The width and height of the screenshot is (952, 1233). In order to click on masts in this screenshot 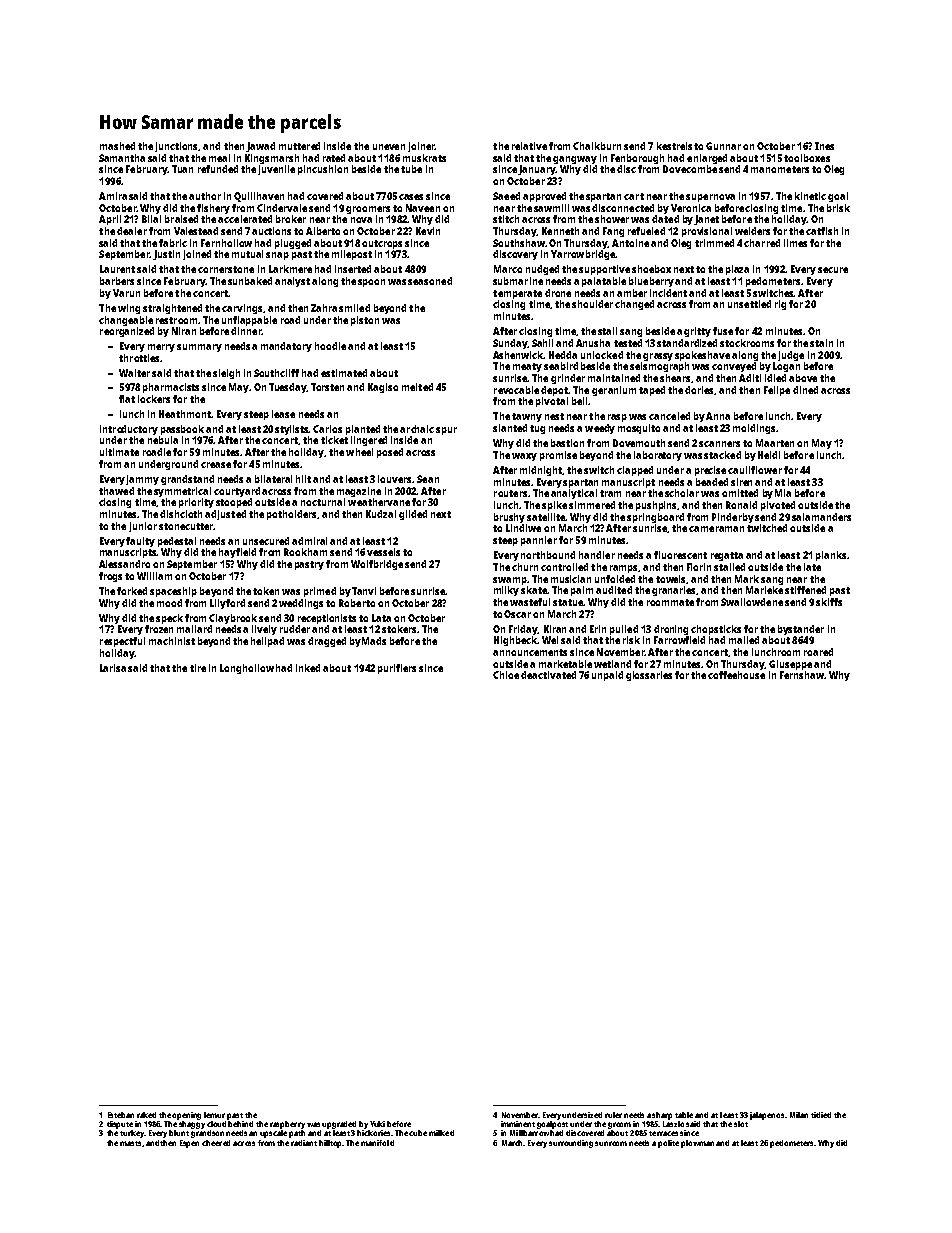, I will do `click(130, 1143)`.
